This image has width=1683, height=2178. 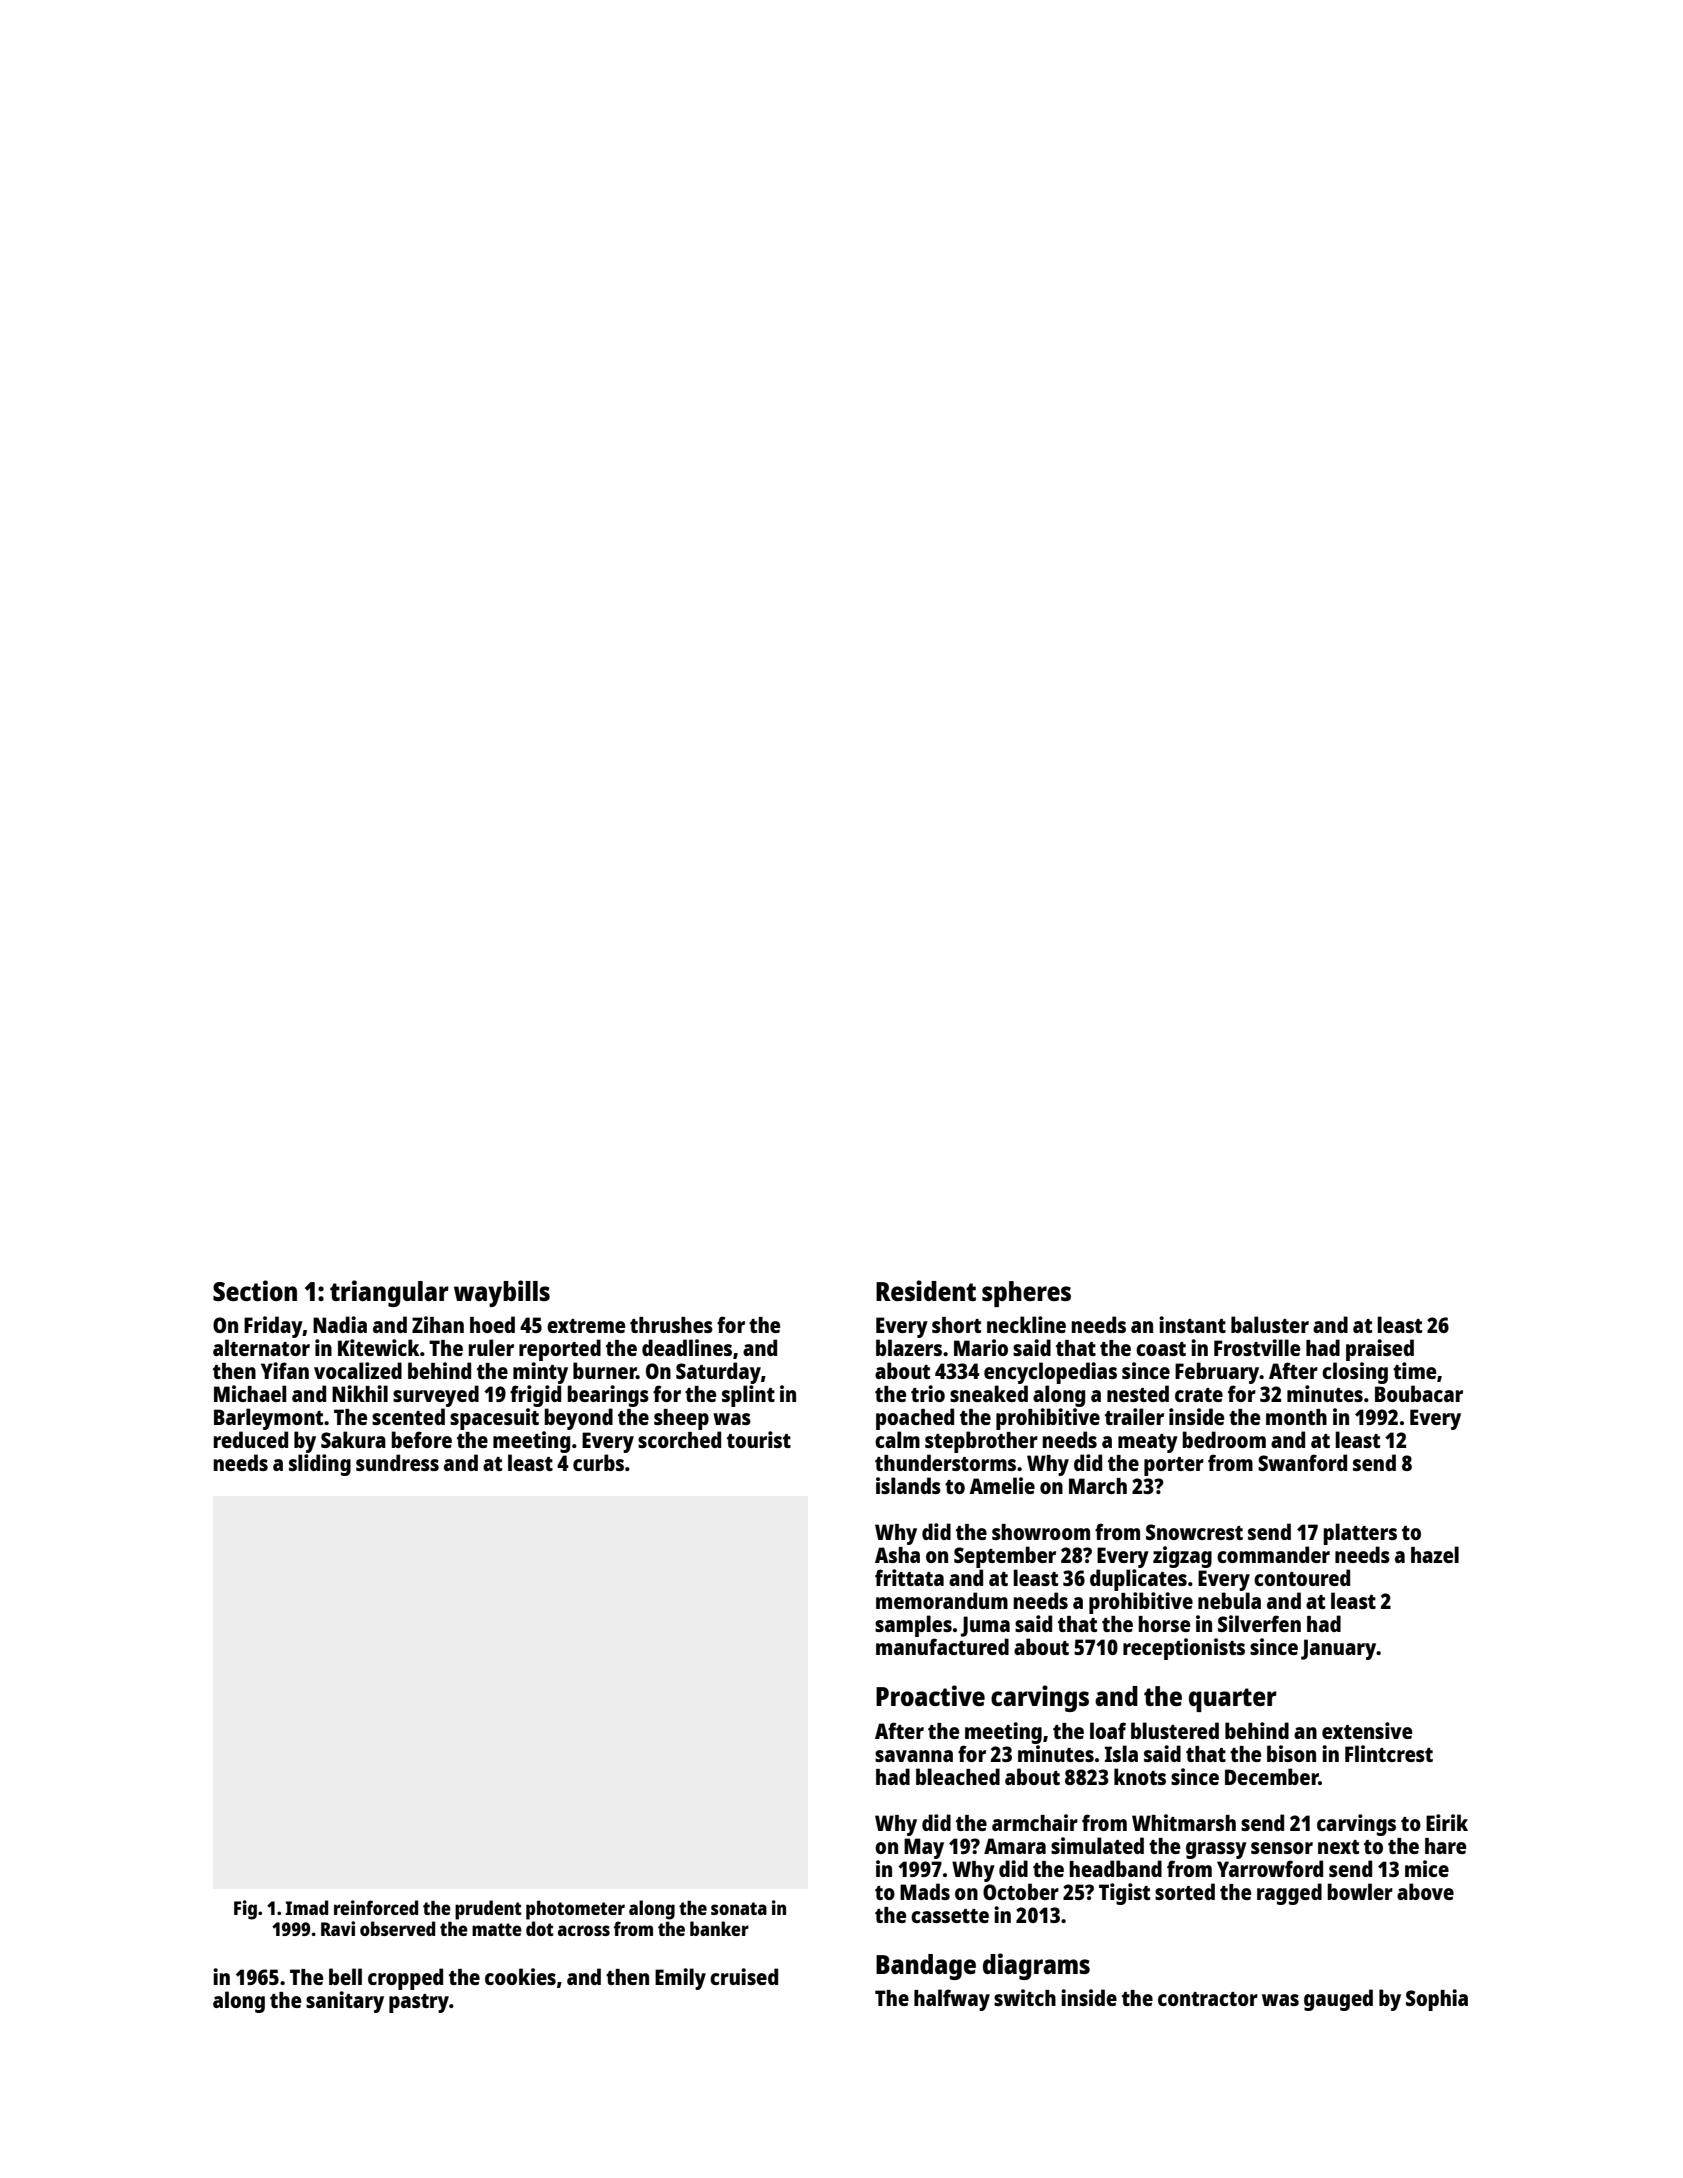 What do you see at coordinates (1026, 1294) in the image?
I see `spheres` at bounding box center [1026, 1294].
